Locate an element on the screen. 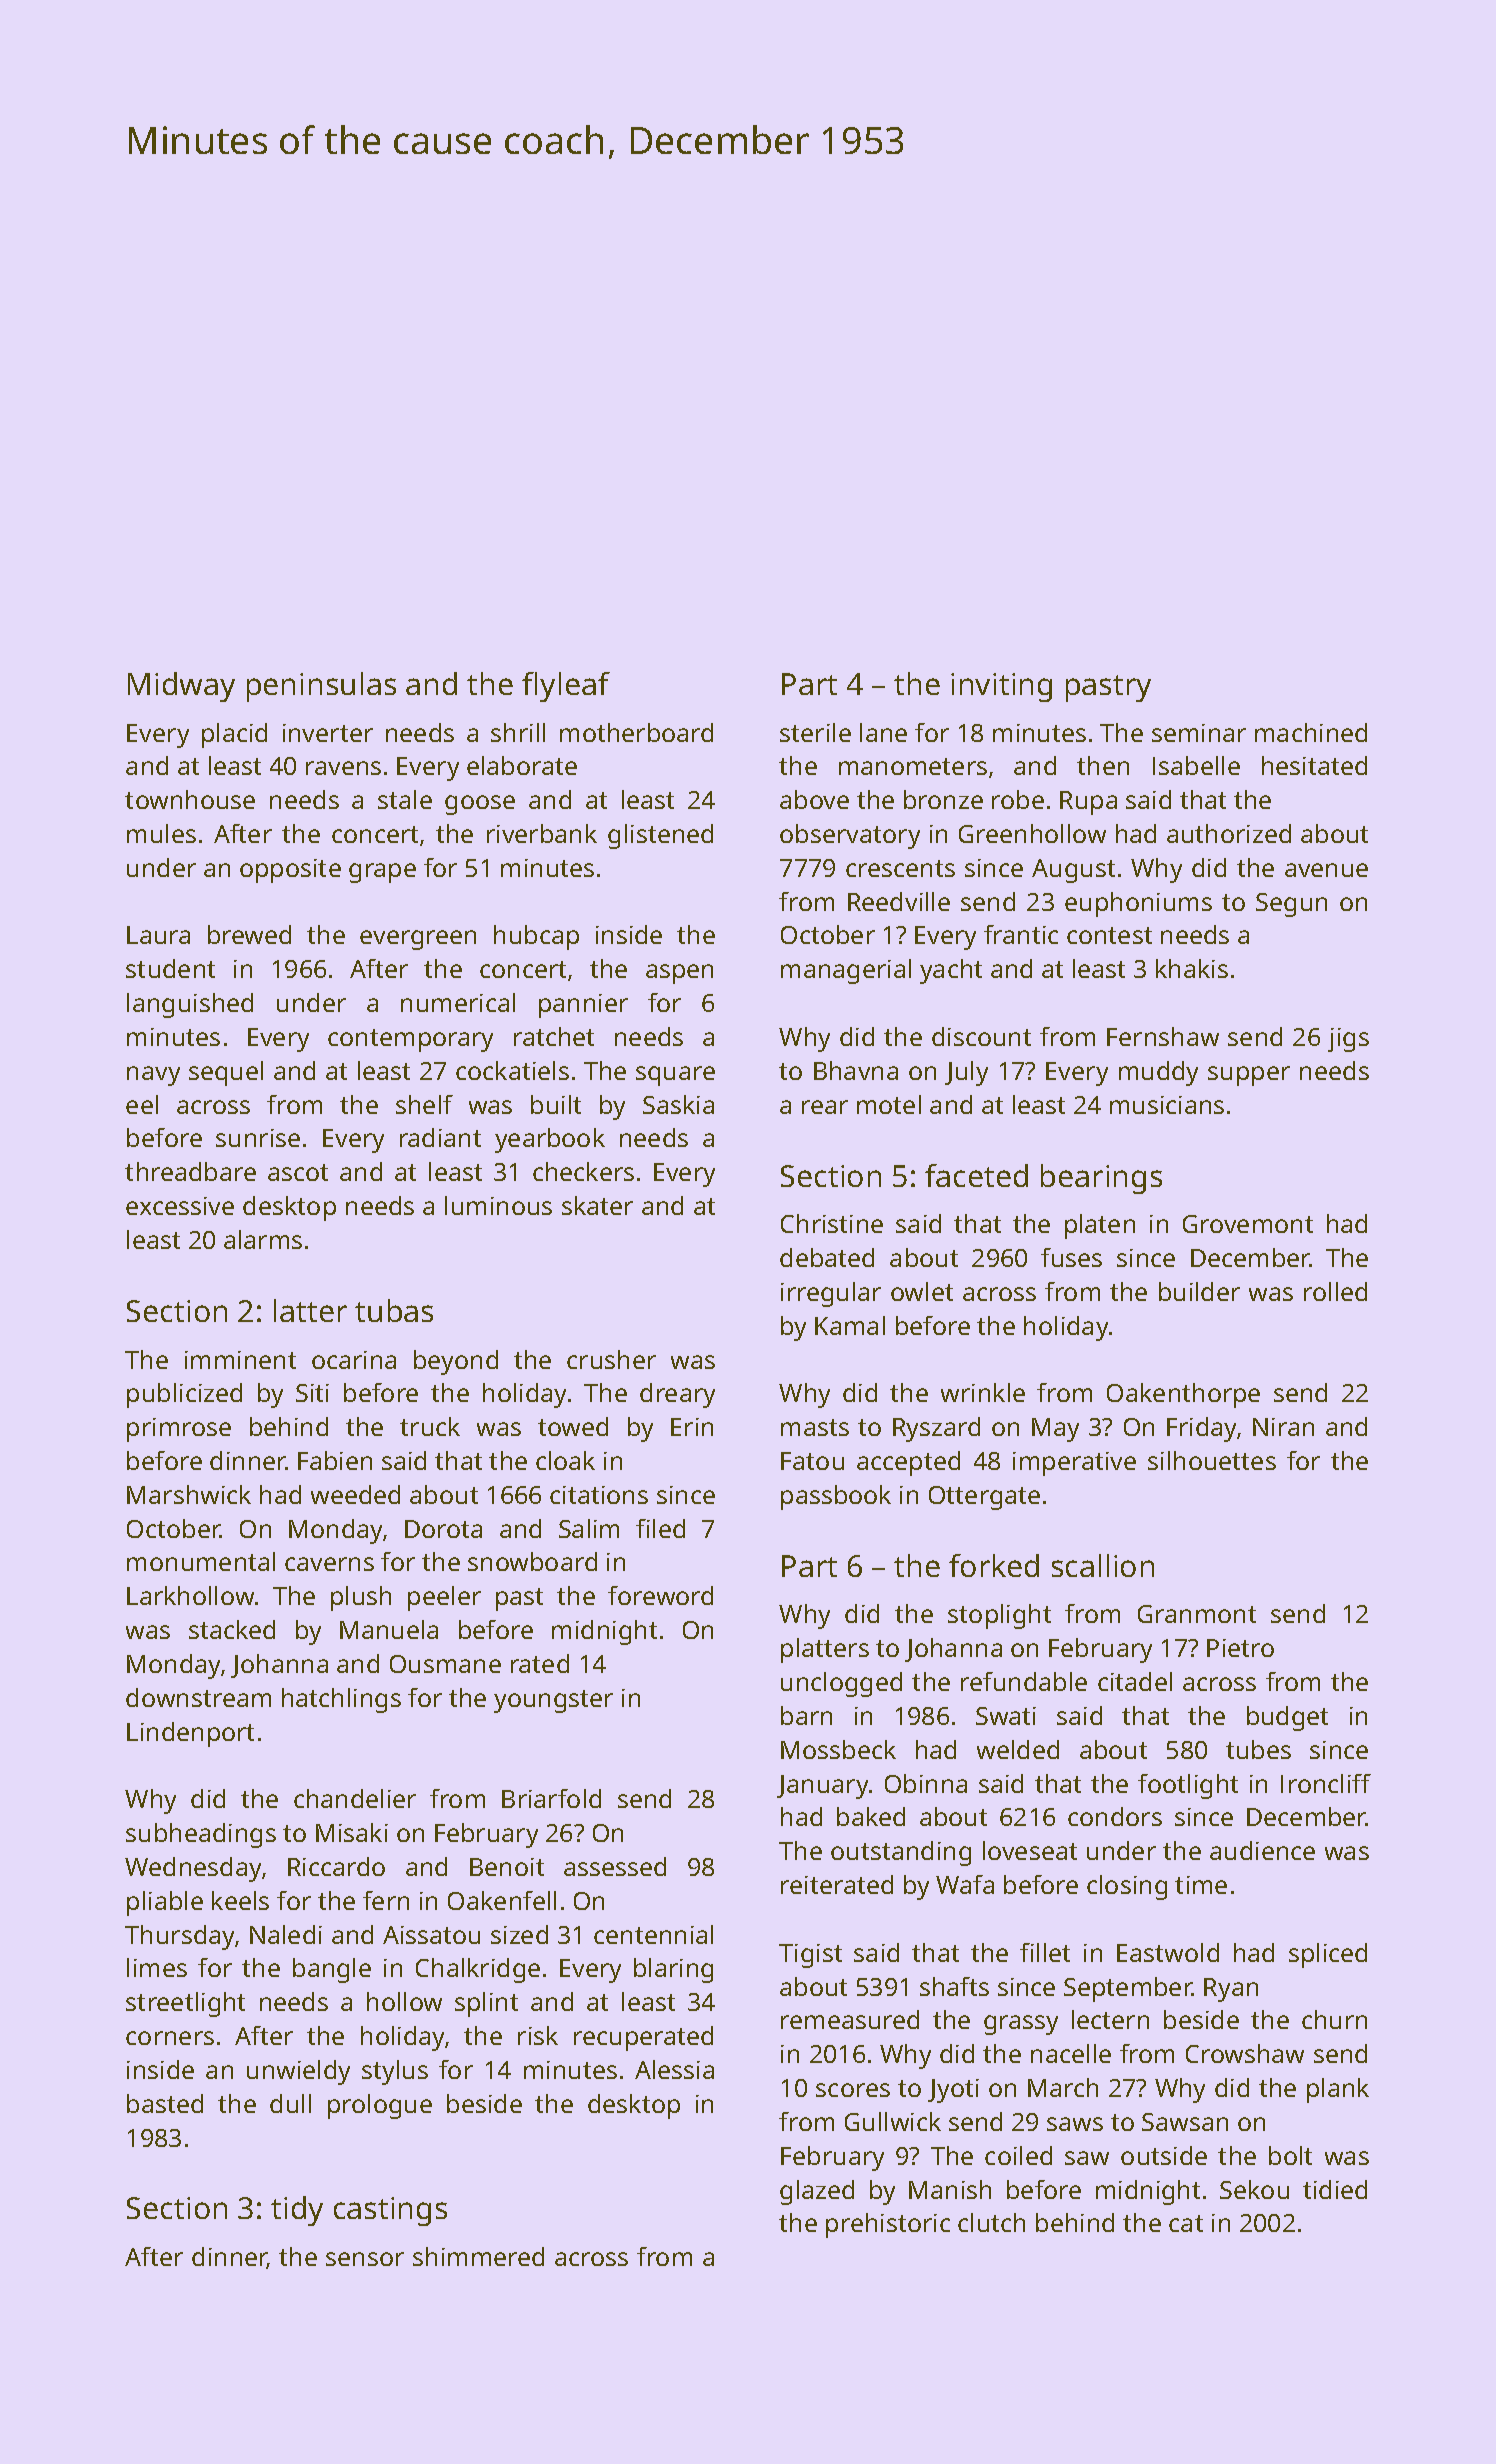  yacht is located at coordinates (951, 971).
